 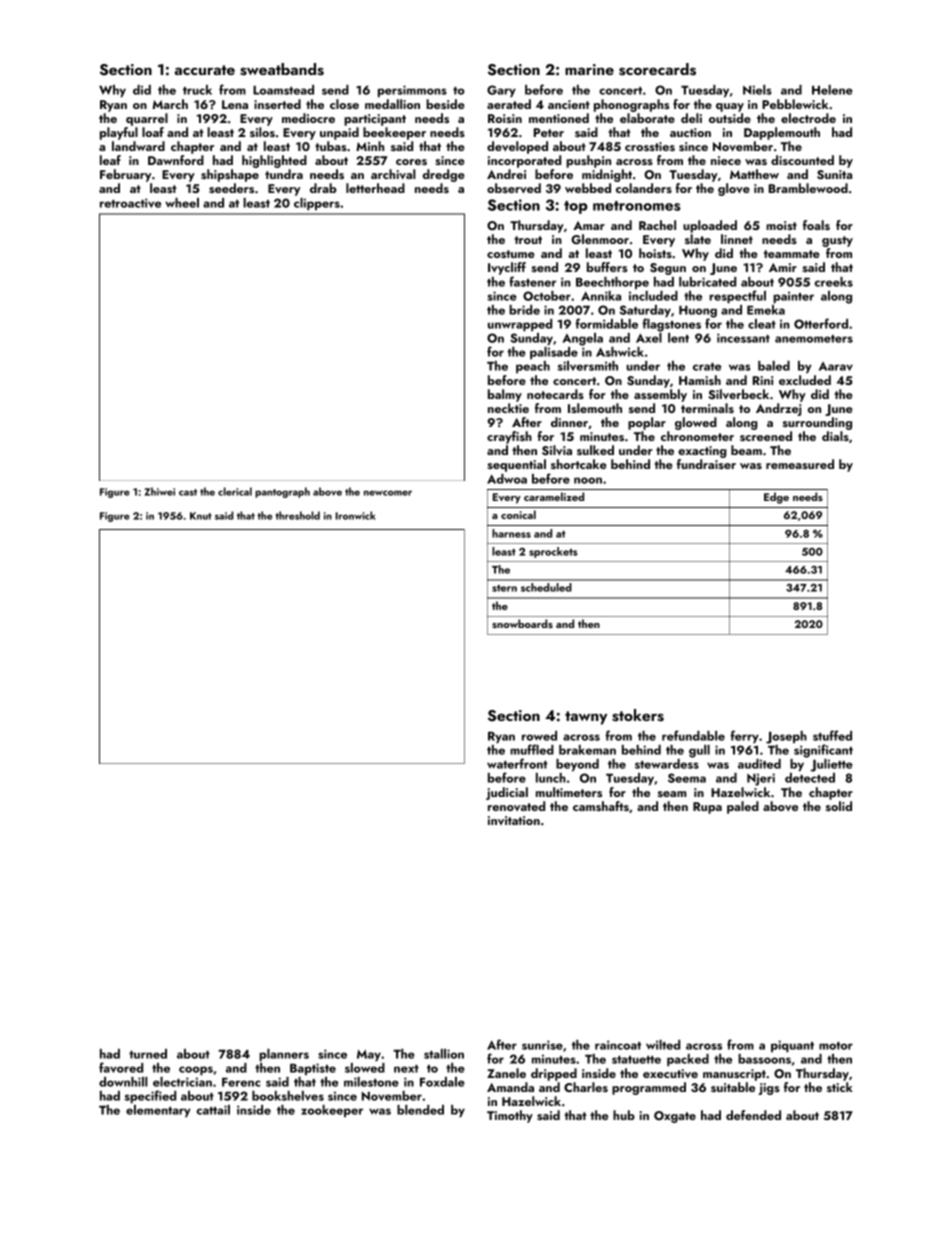 What do you see at coordinates (638, 715) in the image?
I see `stokers` at bounding box center [638, 715].
